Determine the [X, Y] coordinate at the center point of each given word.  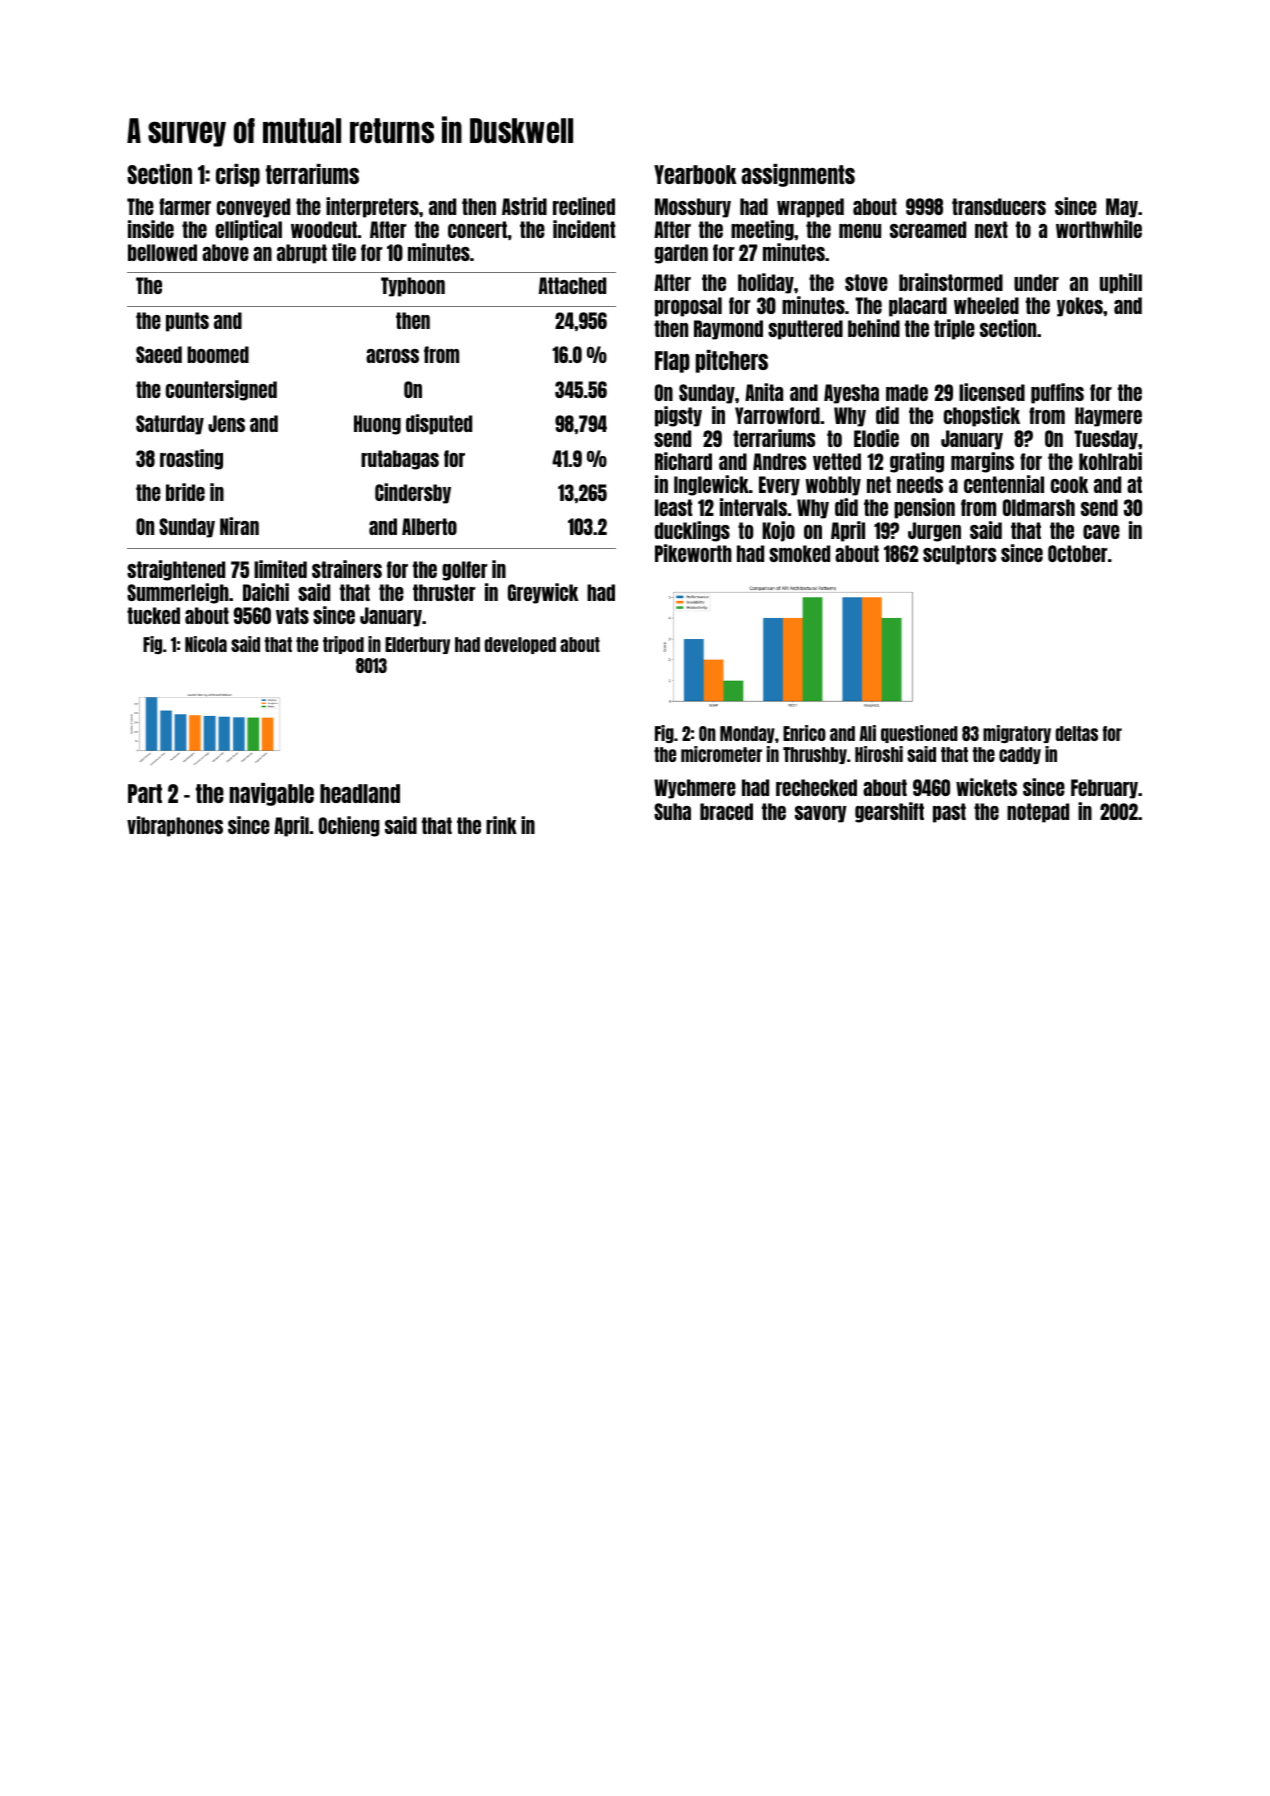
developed [520, 645]
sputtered [805, 330]
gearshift [889, 812]
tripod [343, 645]
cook [1069, 484]
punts [187, 322]
